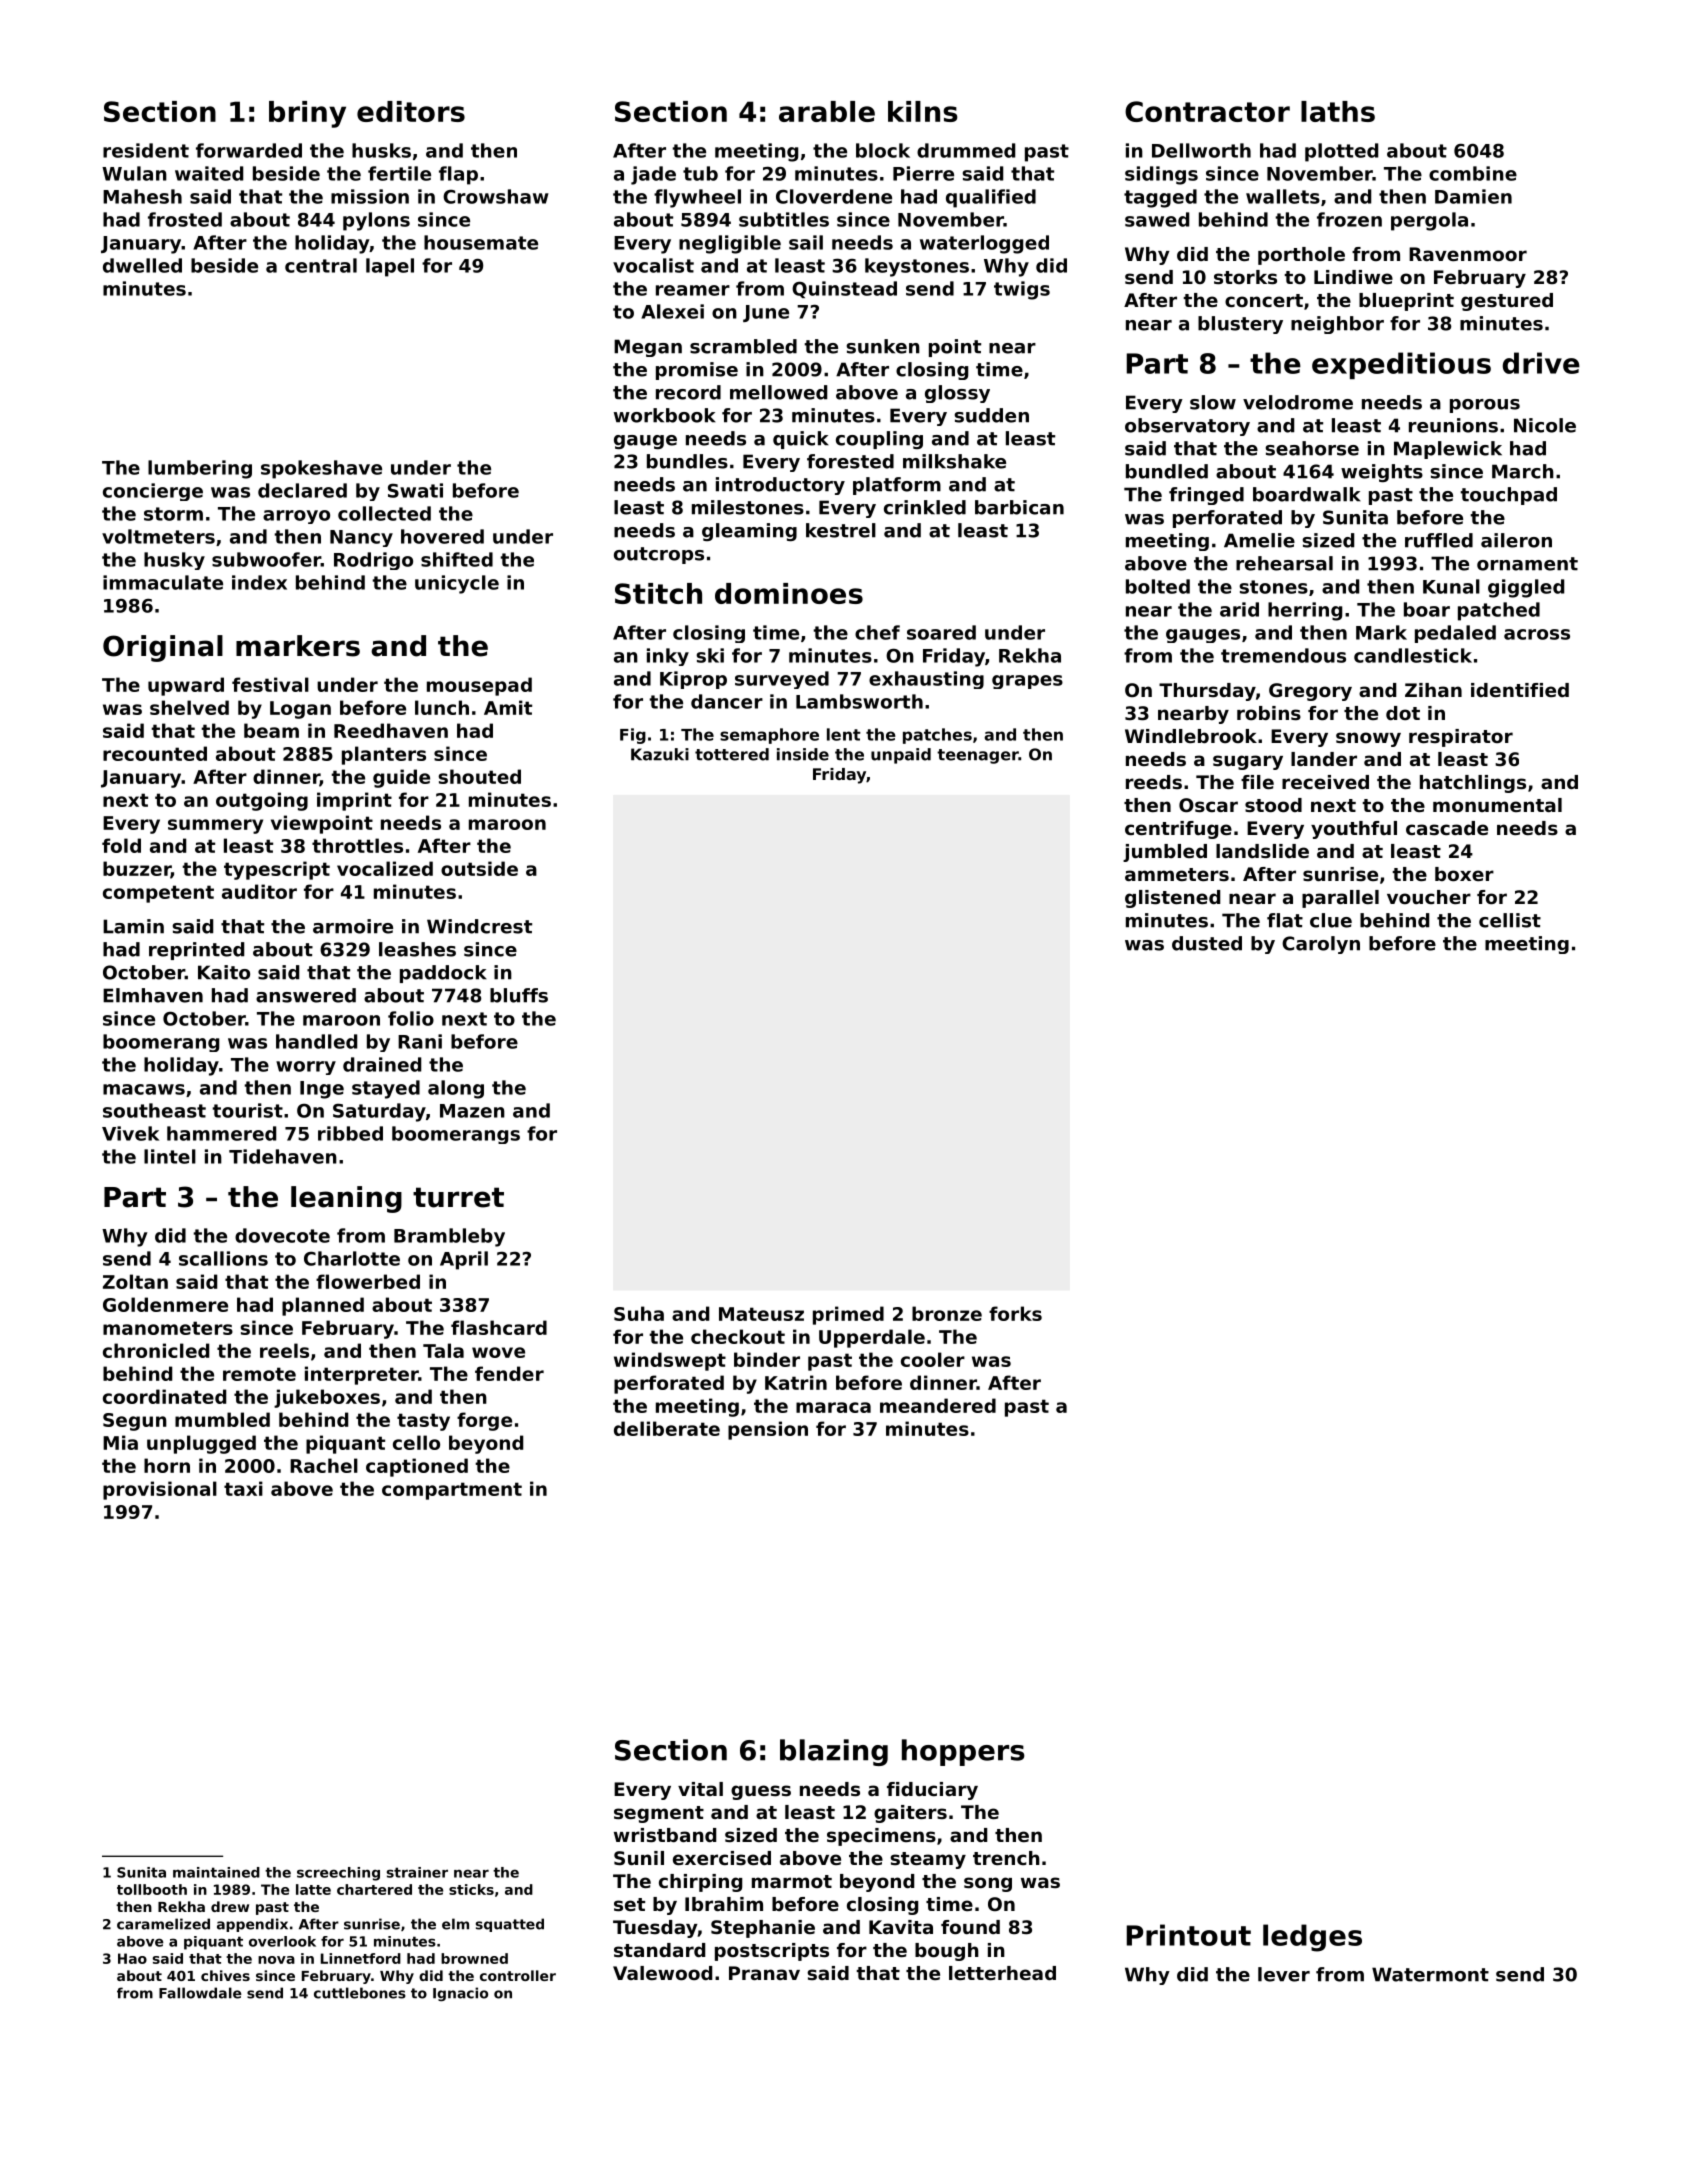 The width and height of the screenshot is (1683, 2178). I want to click on blustery, so click(1240, 325).
